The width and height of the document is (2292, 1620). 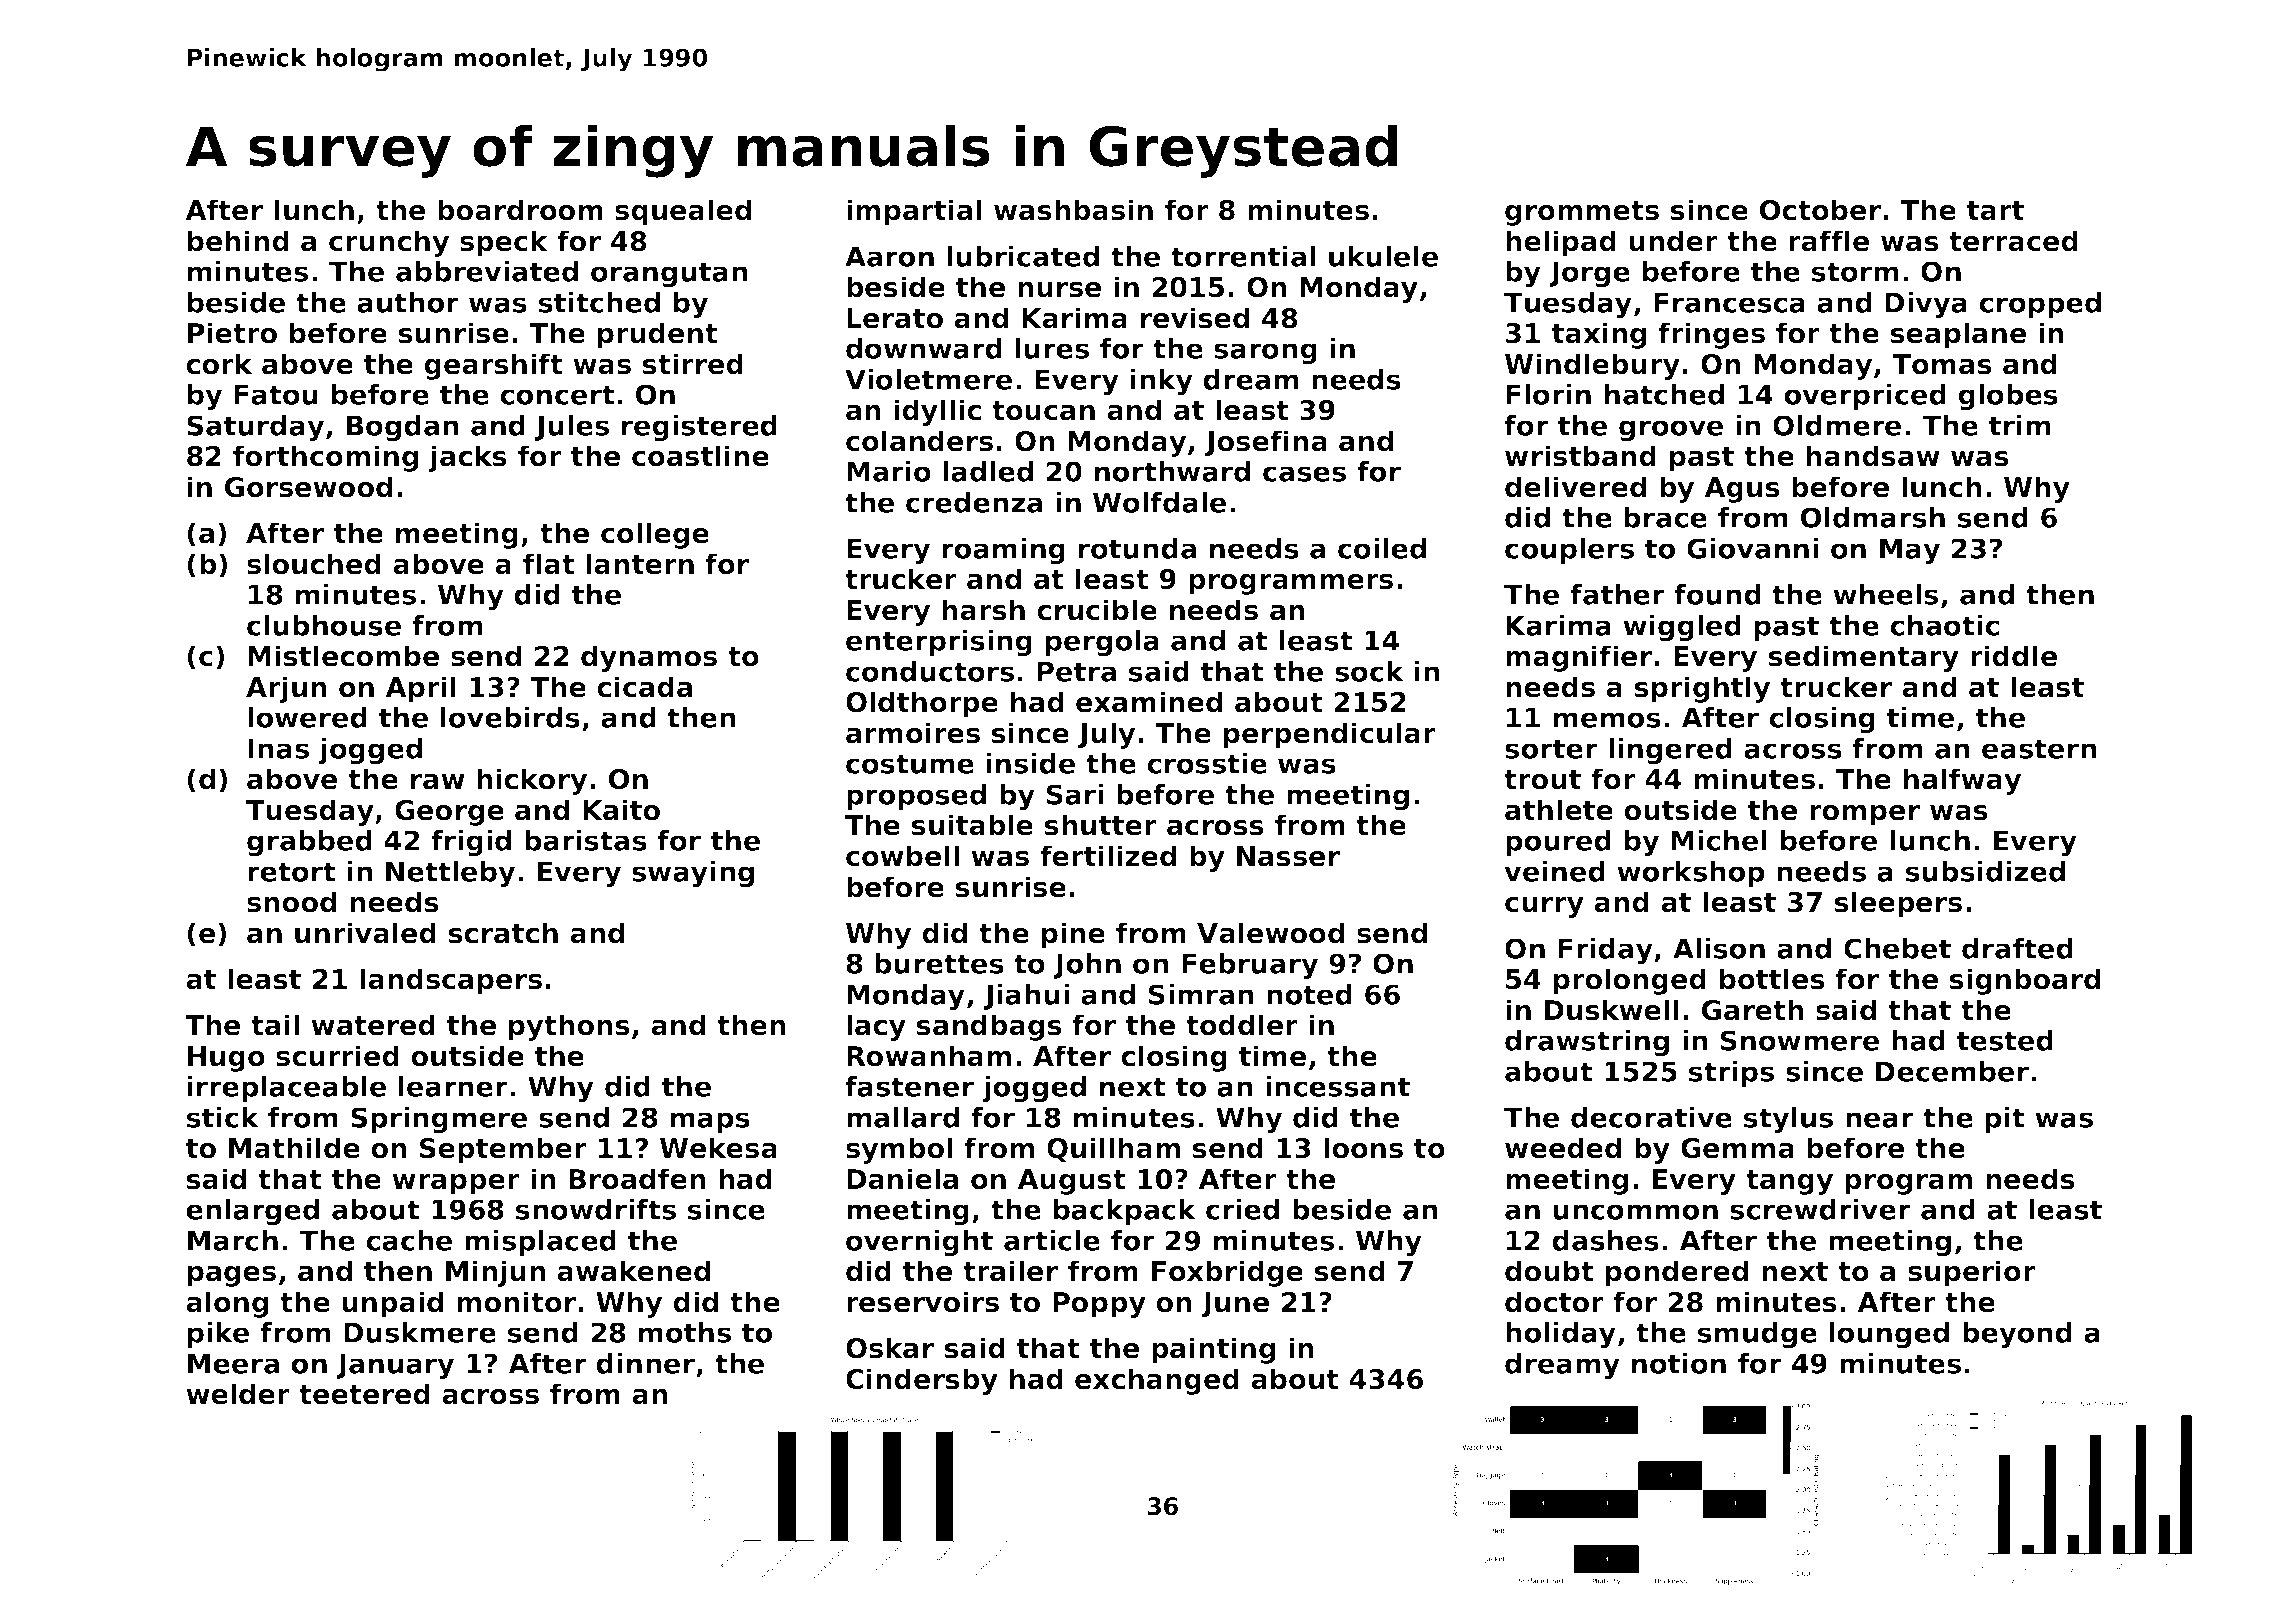 What do you see at coordinates (1554, 871) in the document?
I see `veined` at bounding box center [1554, 871].
